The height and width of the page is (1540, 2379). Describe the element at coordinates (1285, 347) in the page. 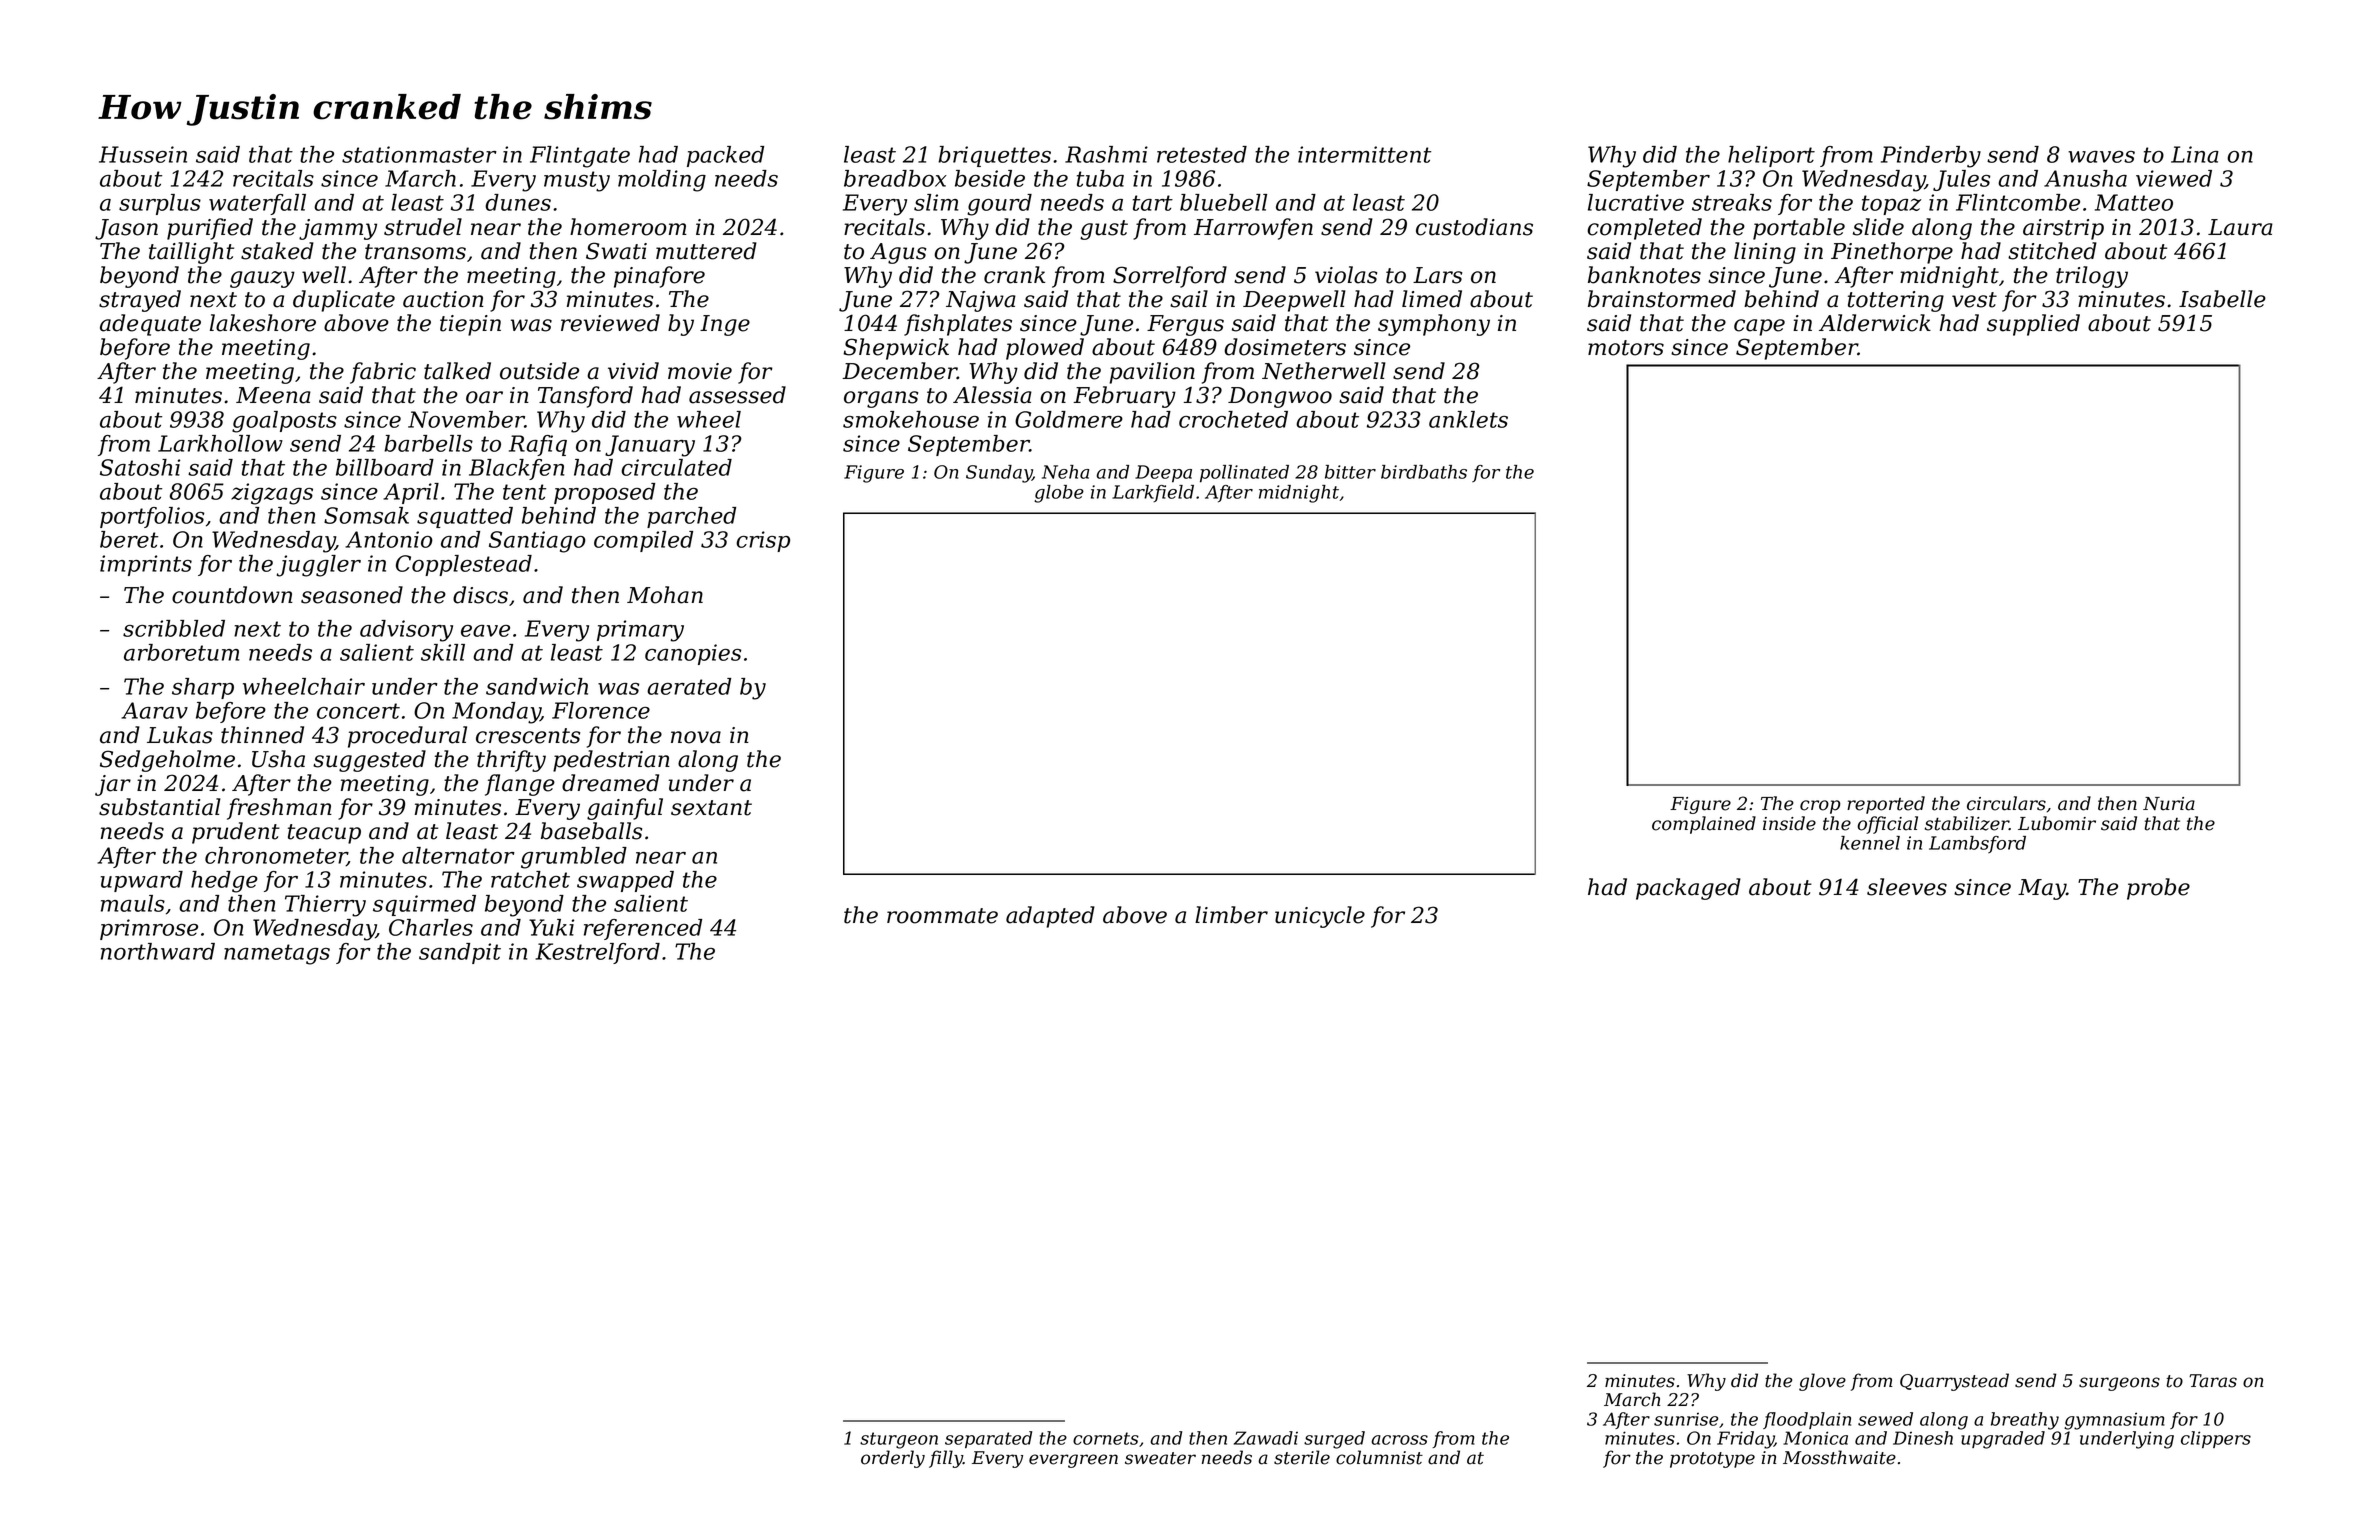

I see `dosimeters` at that location.
